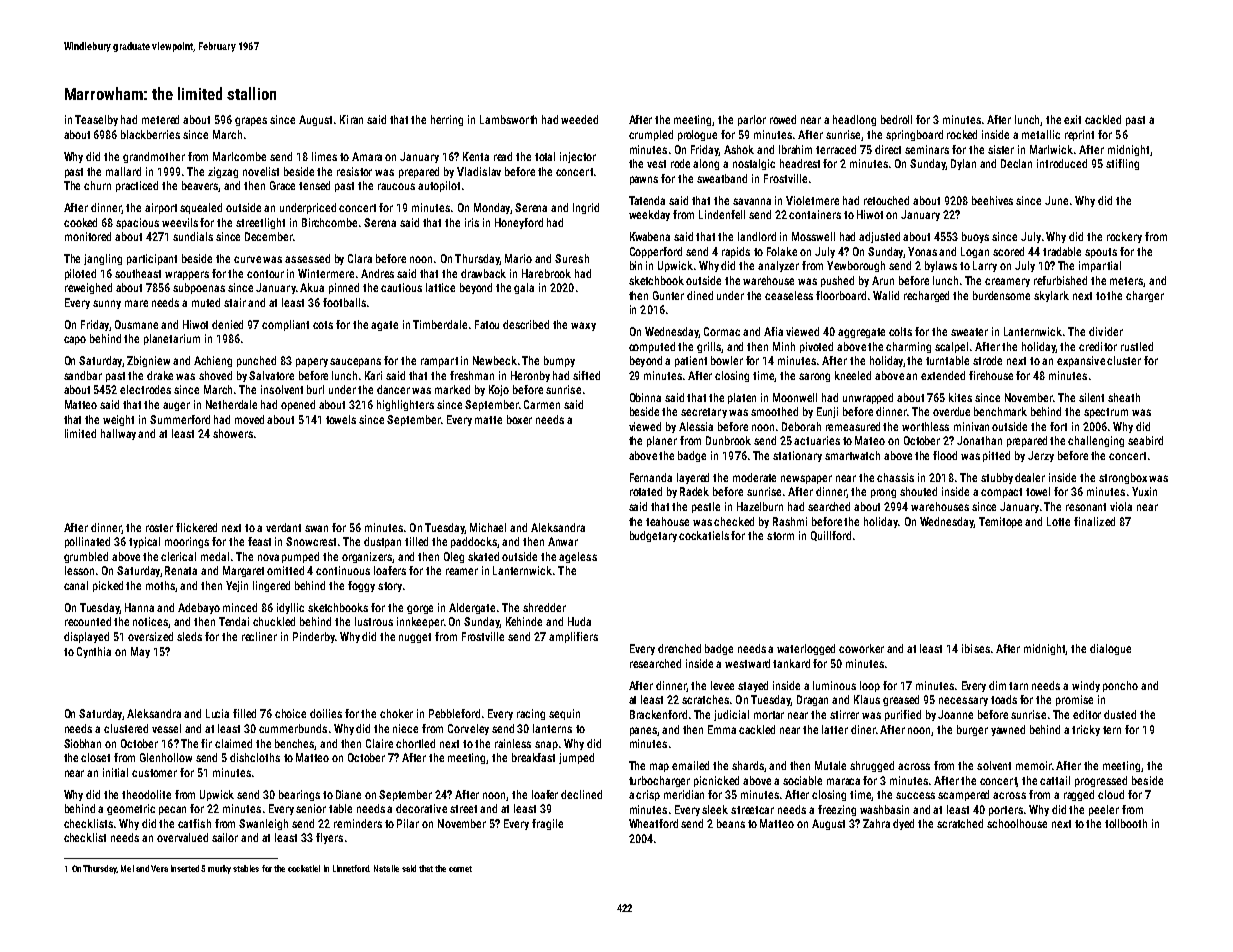  Describe the element at coordinates (1120, 686) in the screenshot. I see `poncho` at that location.
